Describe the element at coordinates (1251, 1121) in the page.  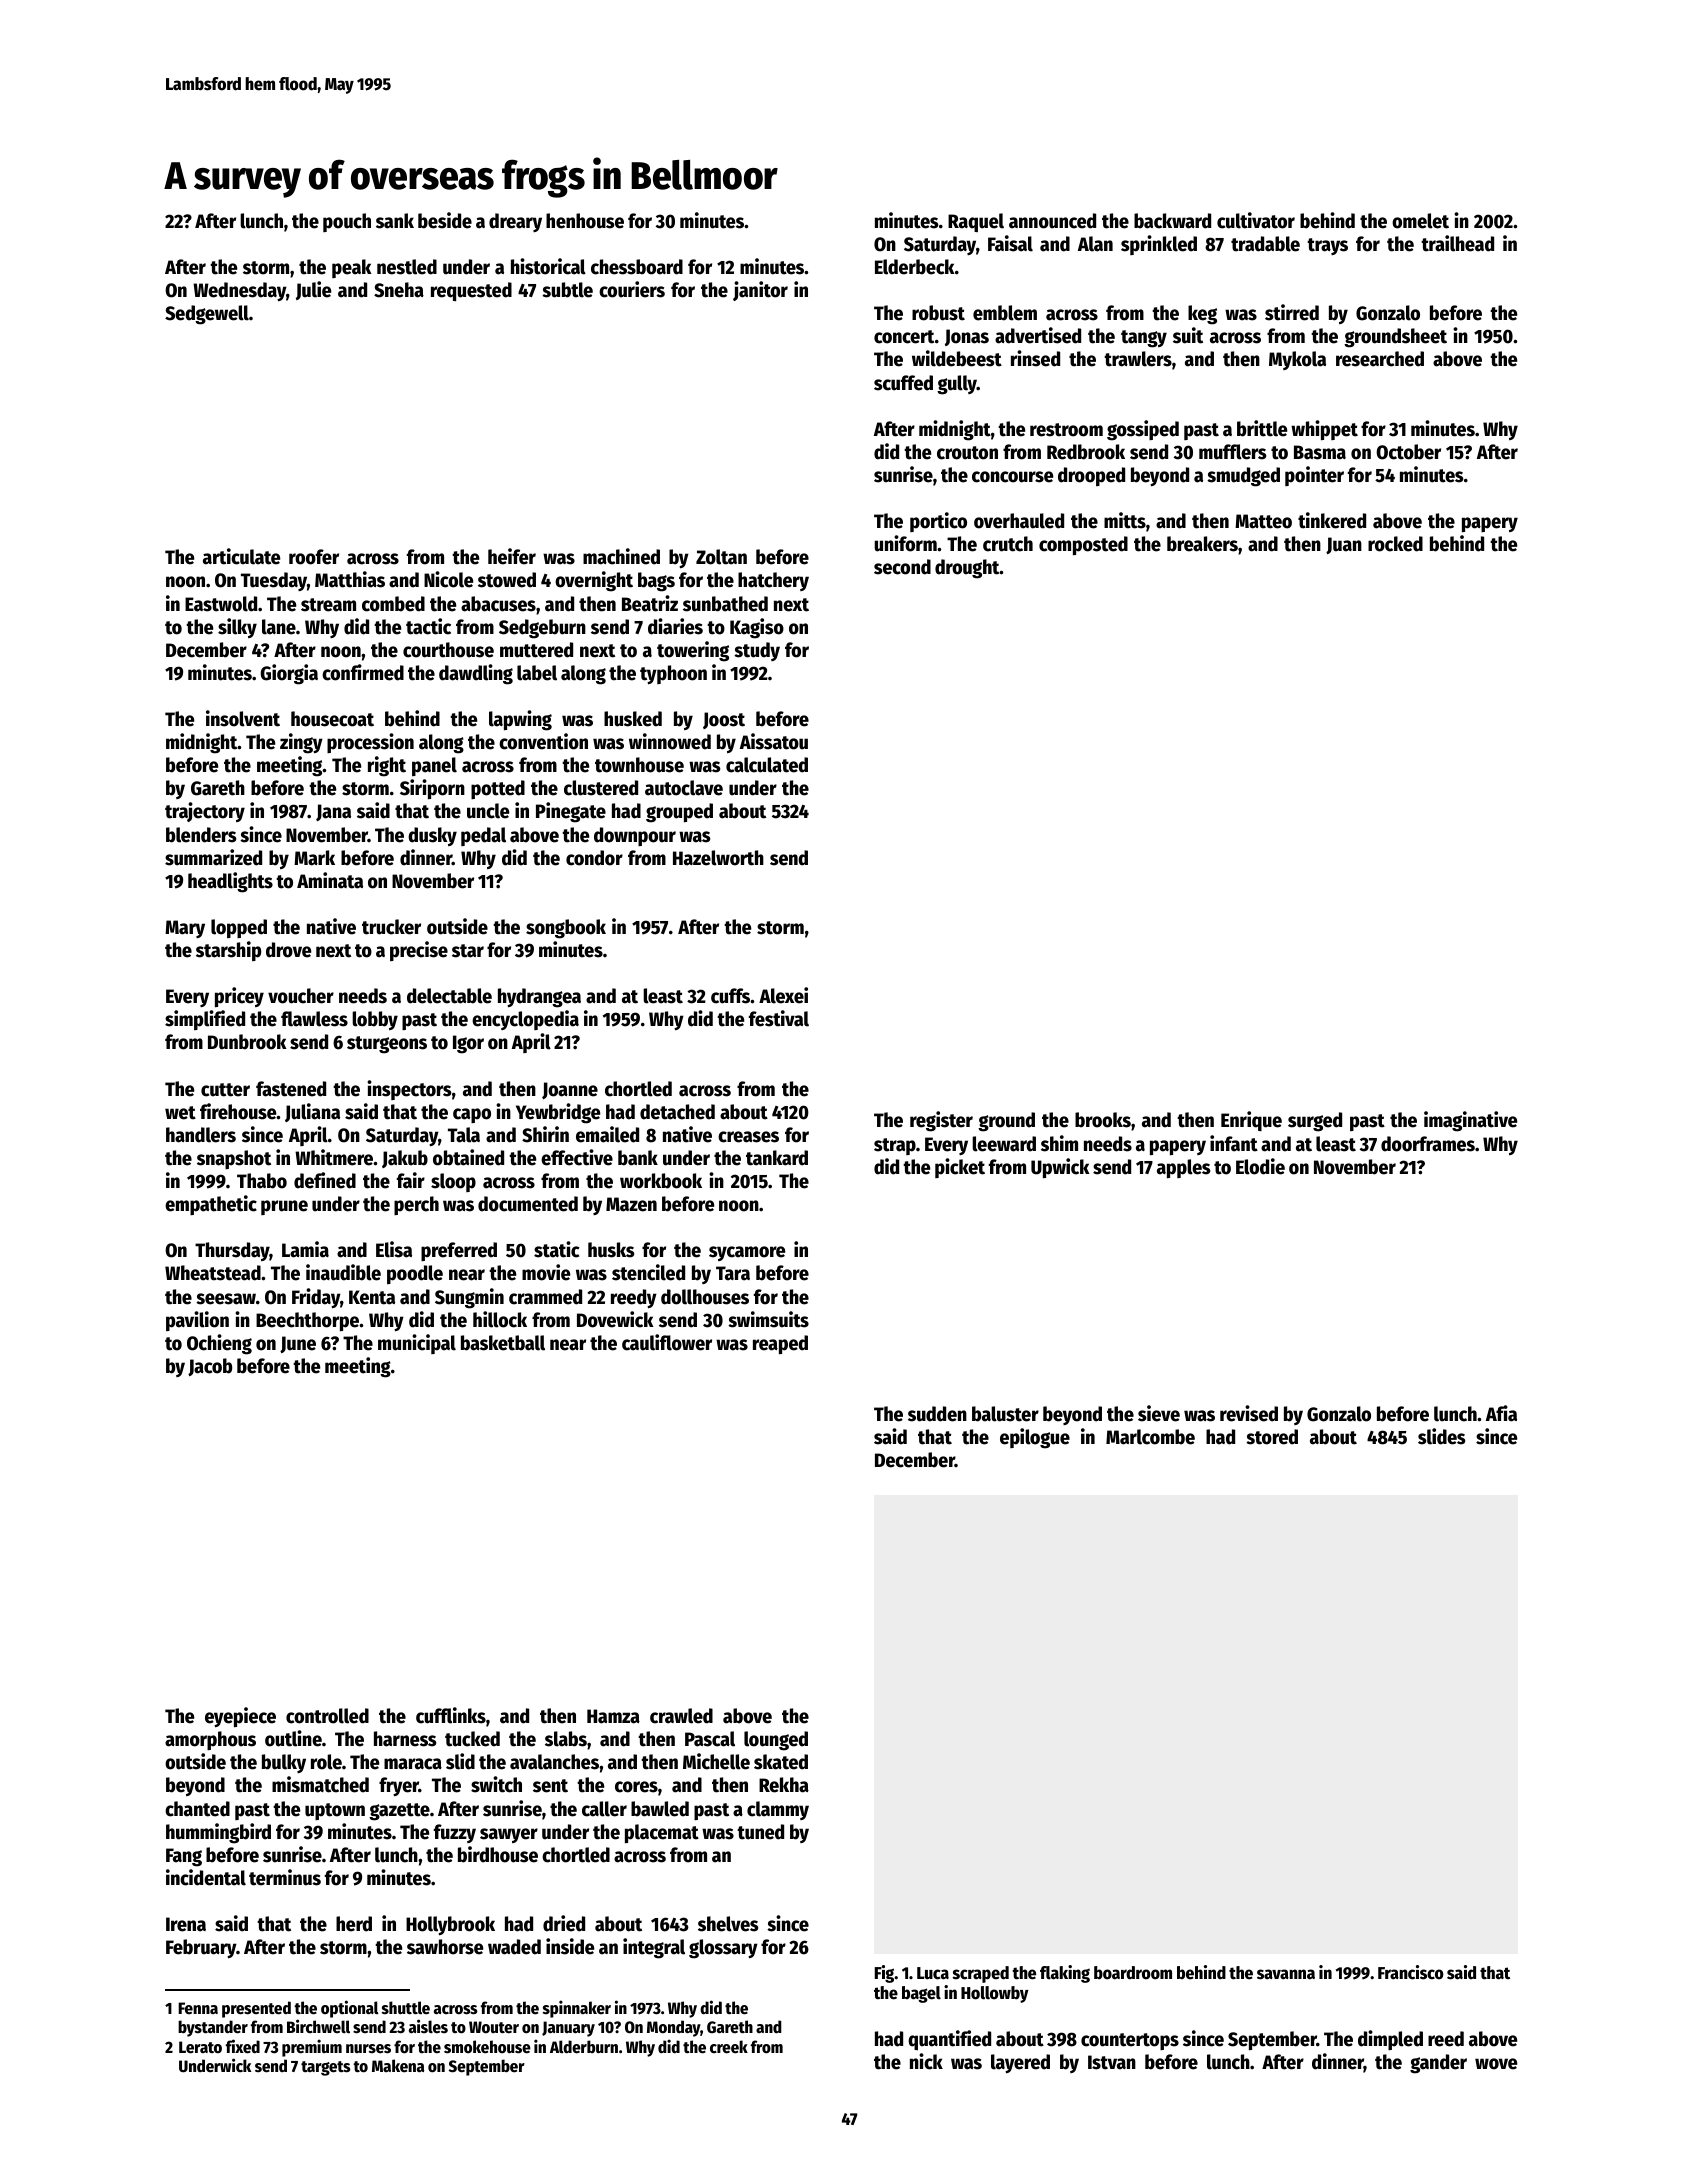
I see `Enrique` at that location.
